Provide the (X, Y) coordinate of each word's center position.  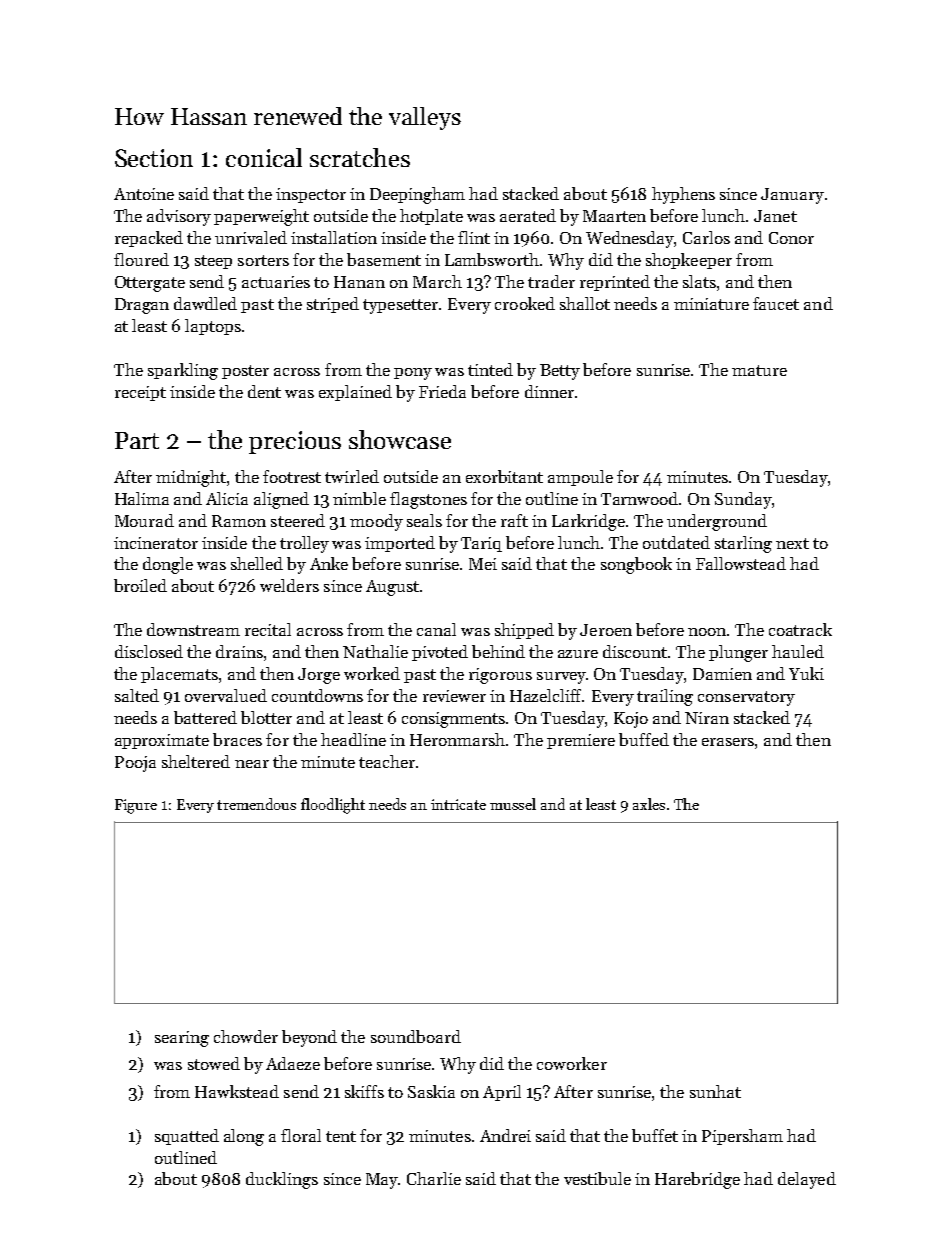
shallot (585, 303)
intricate (458, 804)
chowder (246, 1036)
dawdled (205, 303)
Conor (791, 238)
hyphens (683, 195)
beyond (309, 1038)
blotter (266, 717)
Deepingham (417, 195)
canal (436, 629)
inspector (311, 195)
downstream (193, 629)
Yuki (806, 673)
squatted (187, 1137)
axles (649, 804)
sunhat (715, 1091)
